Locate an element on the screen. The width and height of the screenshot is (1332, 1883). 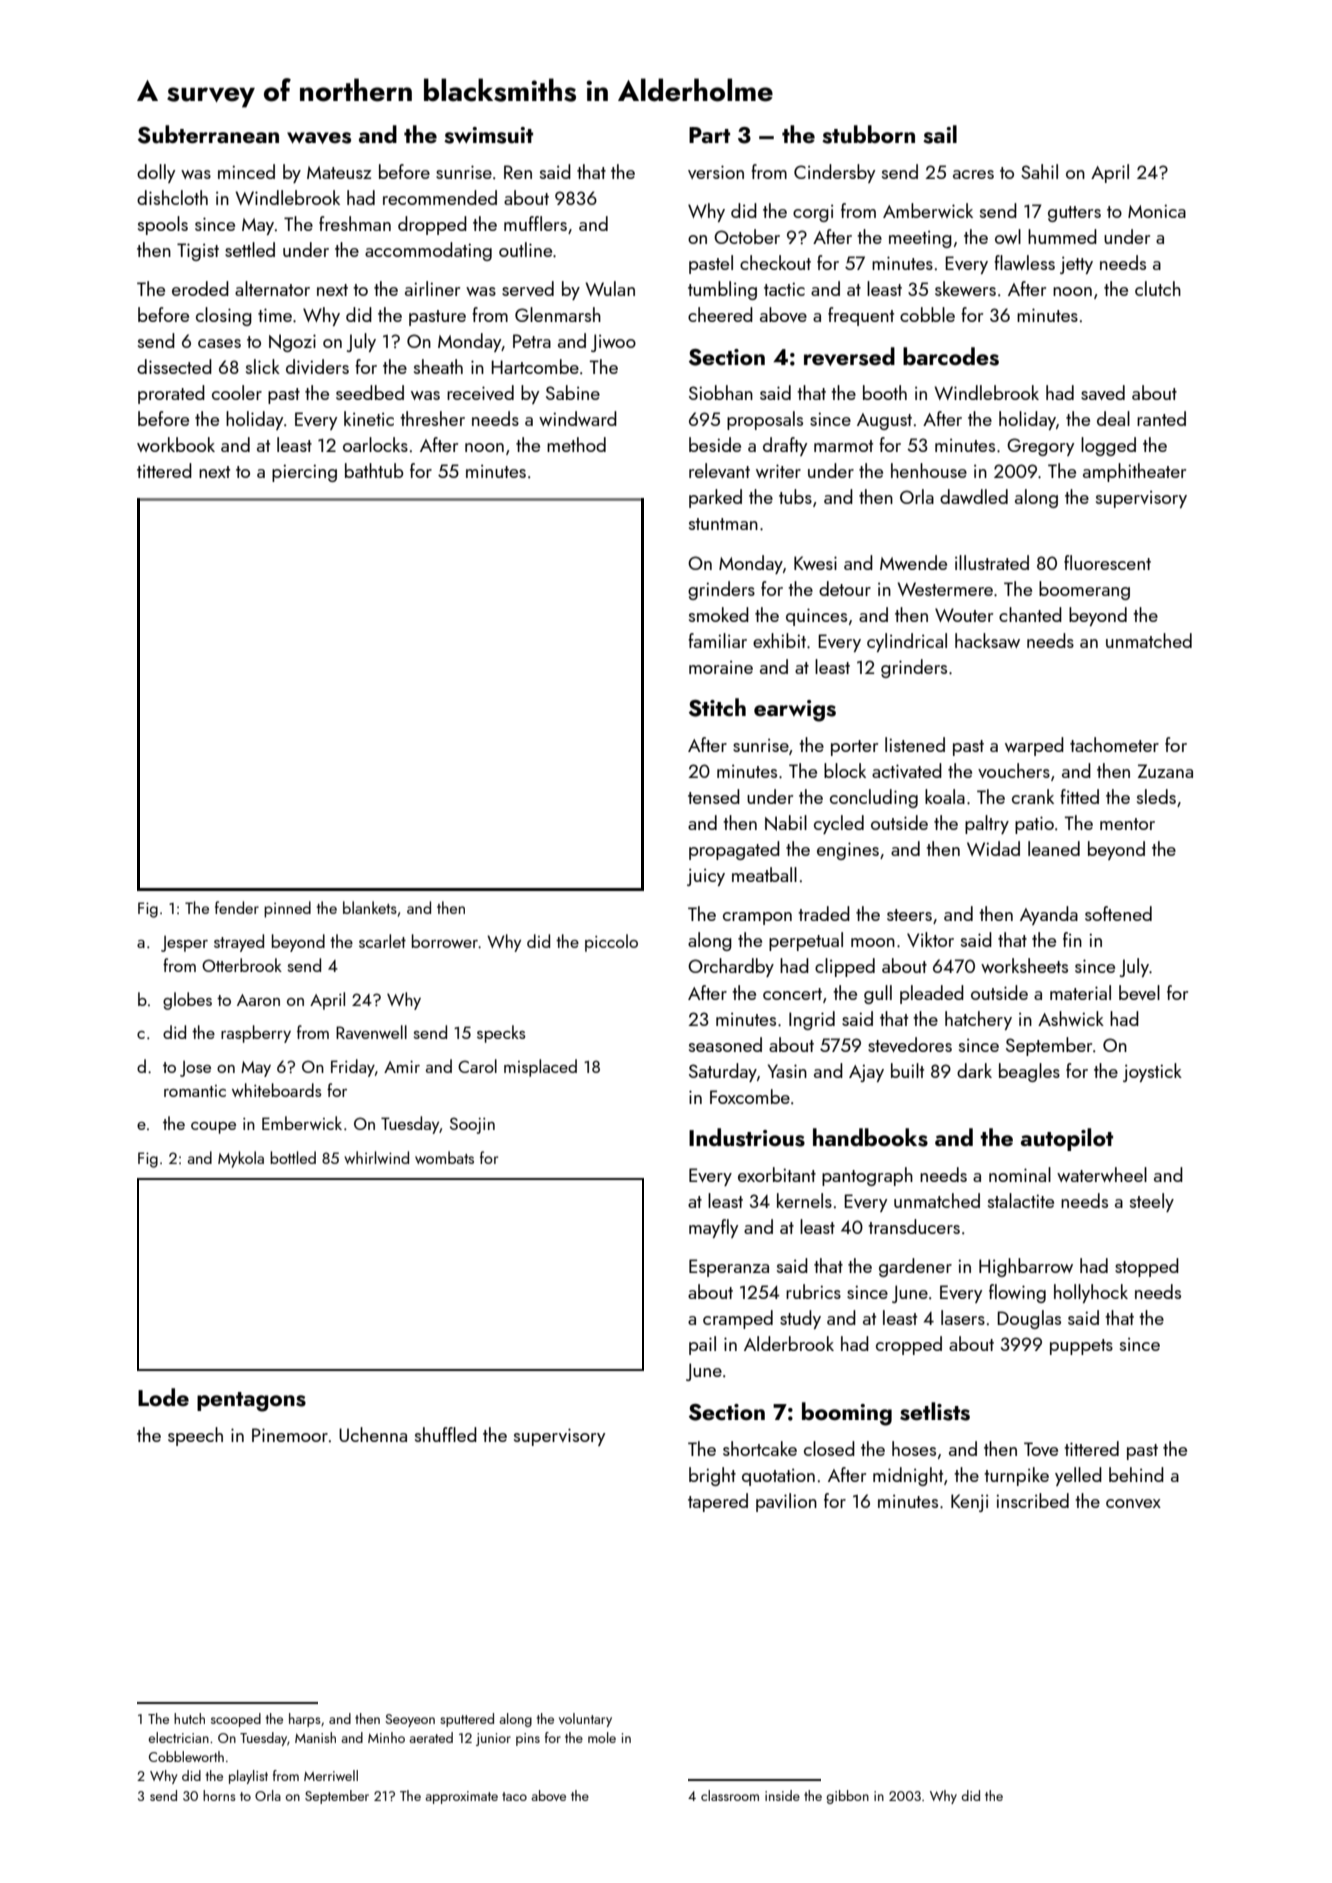
speech is located at coordinates (195, 1436).
